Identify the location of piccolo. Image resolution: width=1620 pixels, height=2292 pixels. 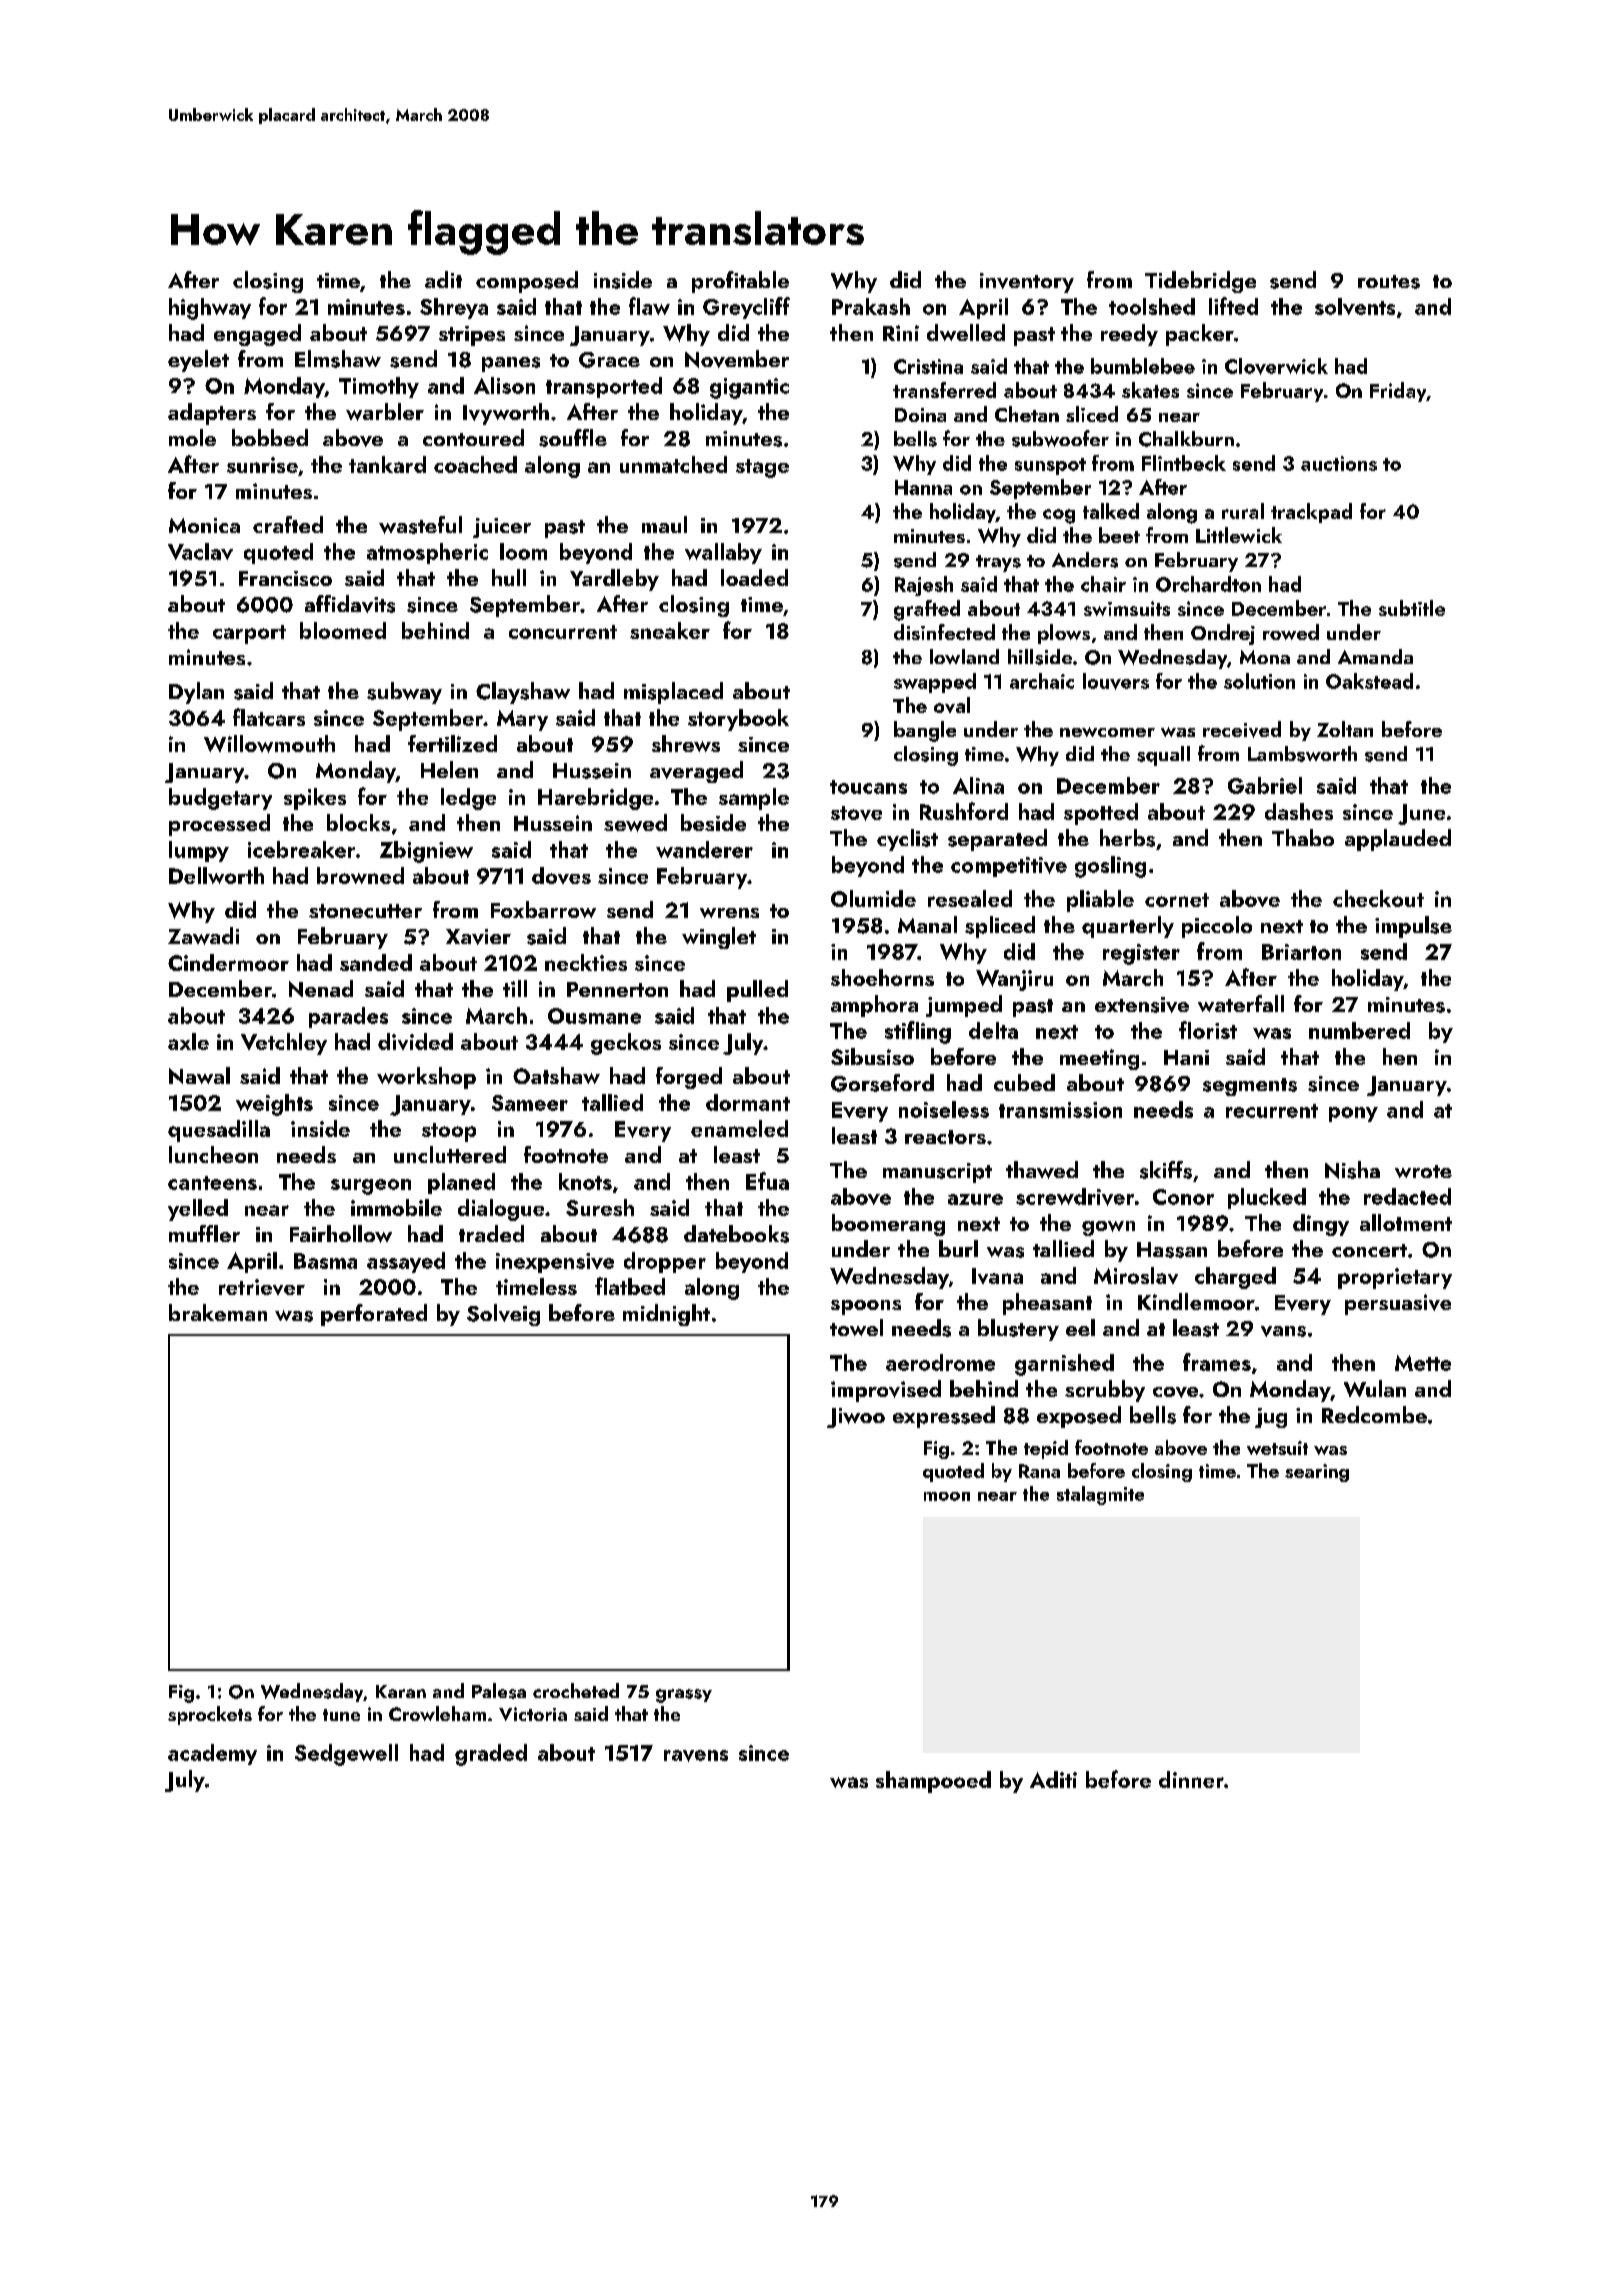
(1217, 927).
